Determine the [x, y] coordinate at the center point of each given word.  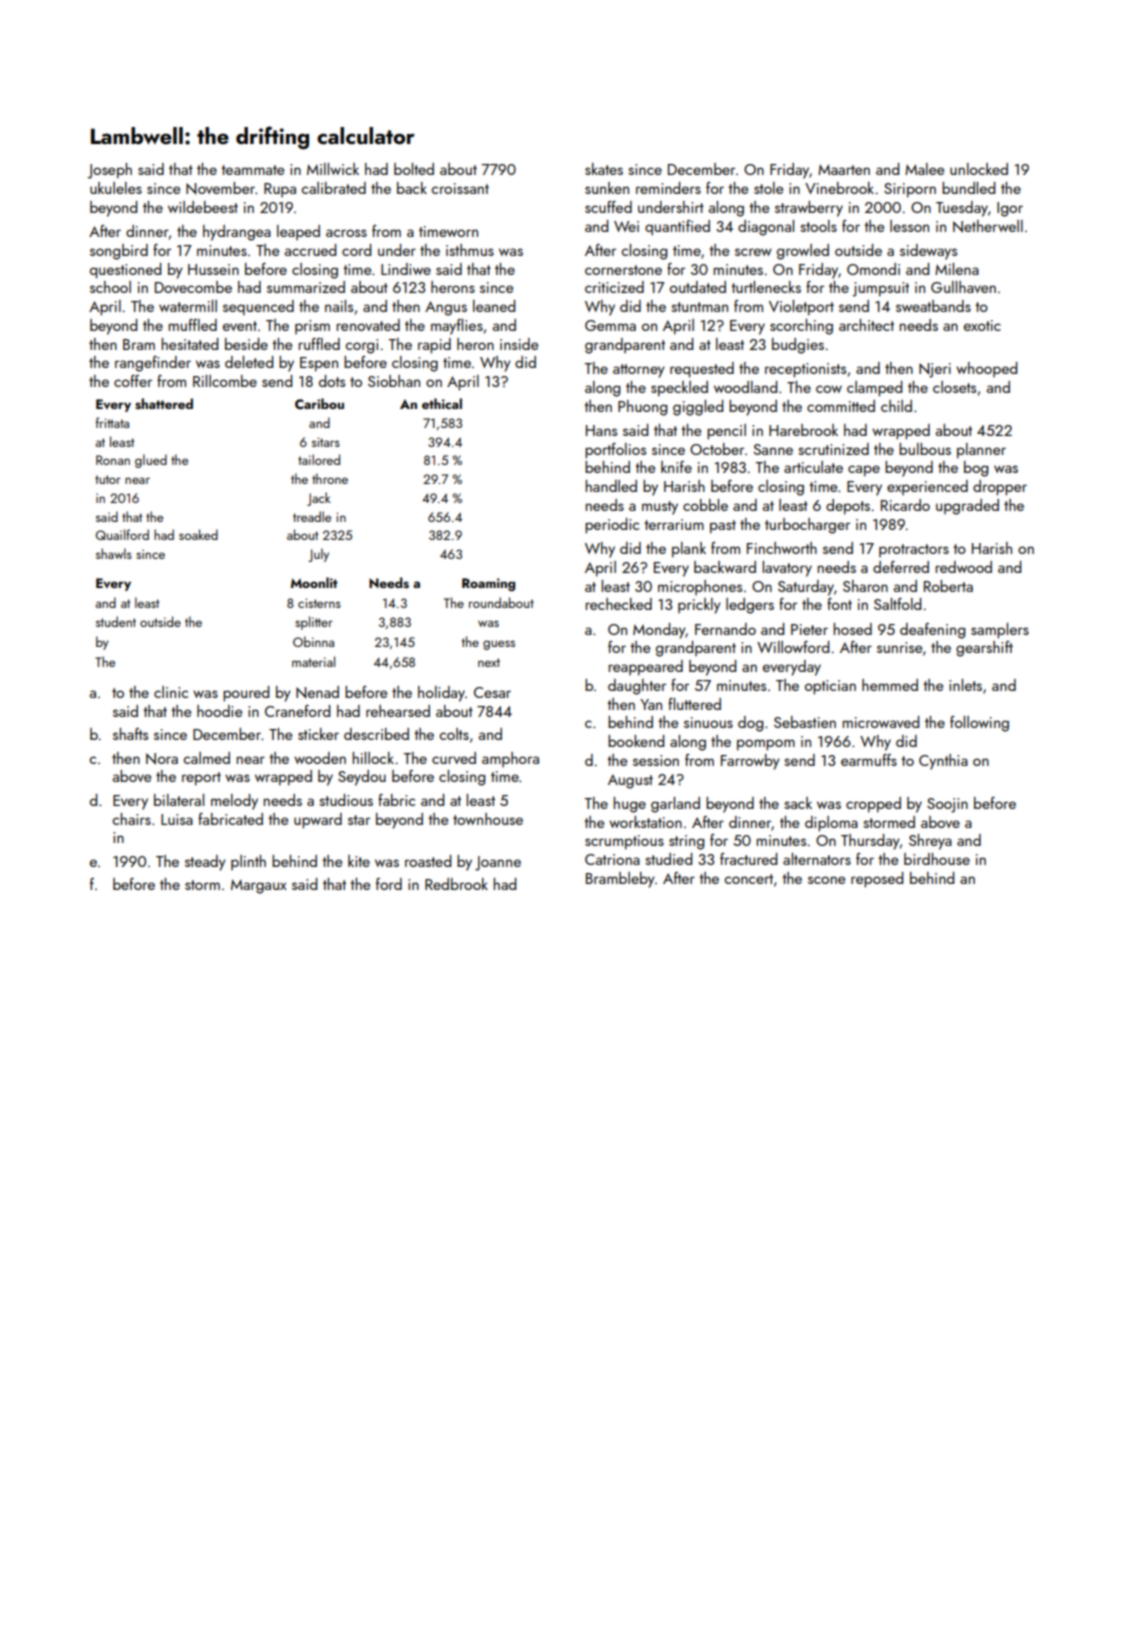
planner [981, 451]
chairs [131, 819]
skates [604, 169]
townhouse [488, 819]
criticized [614, 287]
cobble [705, 505]
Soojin [947, 805]
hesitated [189, 344]
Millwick [333, 169]
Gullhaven [963, 287]
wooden [320, 758]
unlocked [979, 169]
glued [151, 461]
